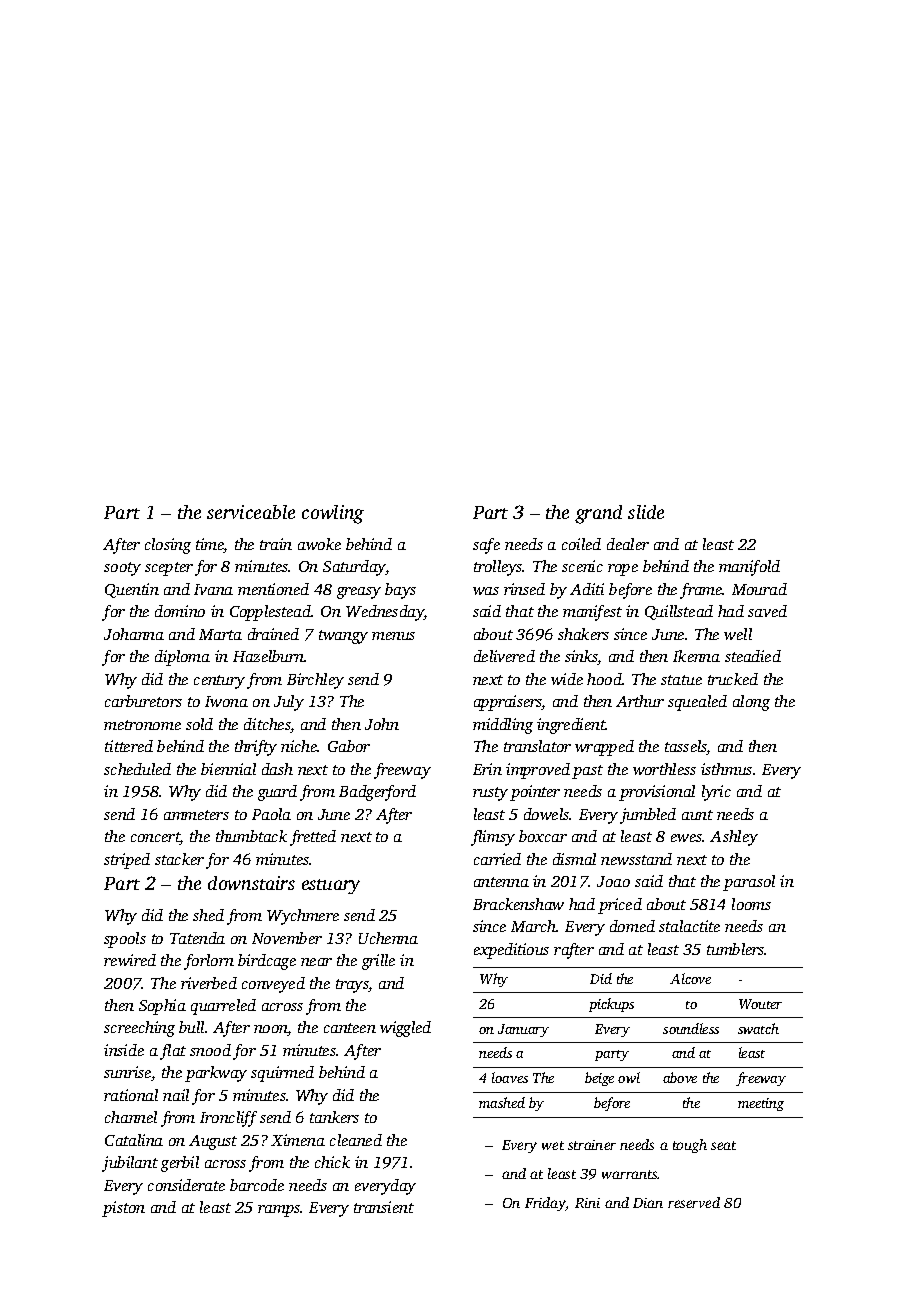 The height and width of the screenshot is (1316, 908). I want to click on slide, so click(646, 512).
